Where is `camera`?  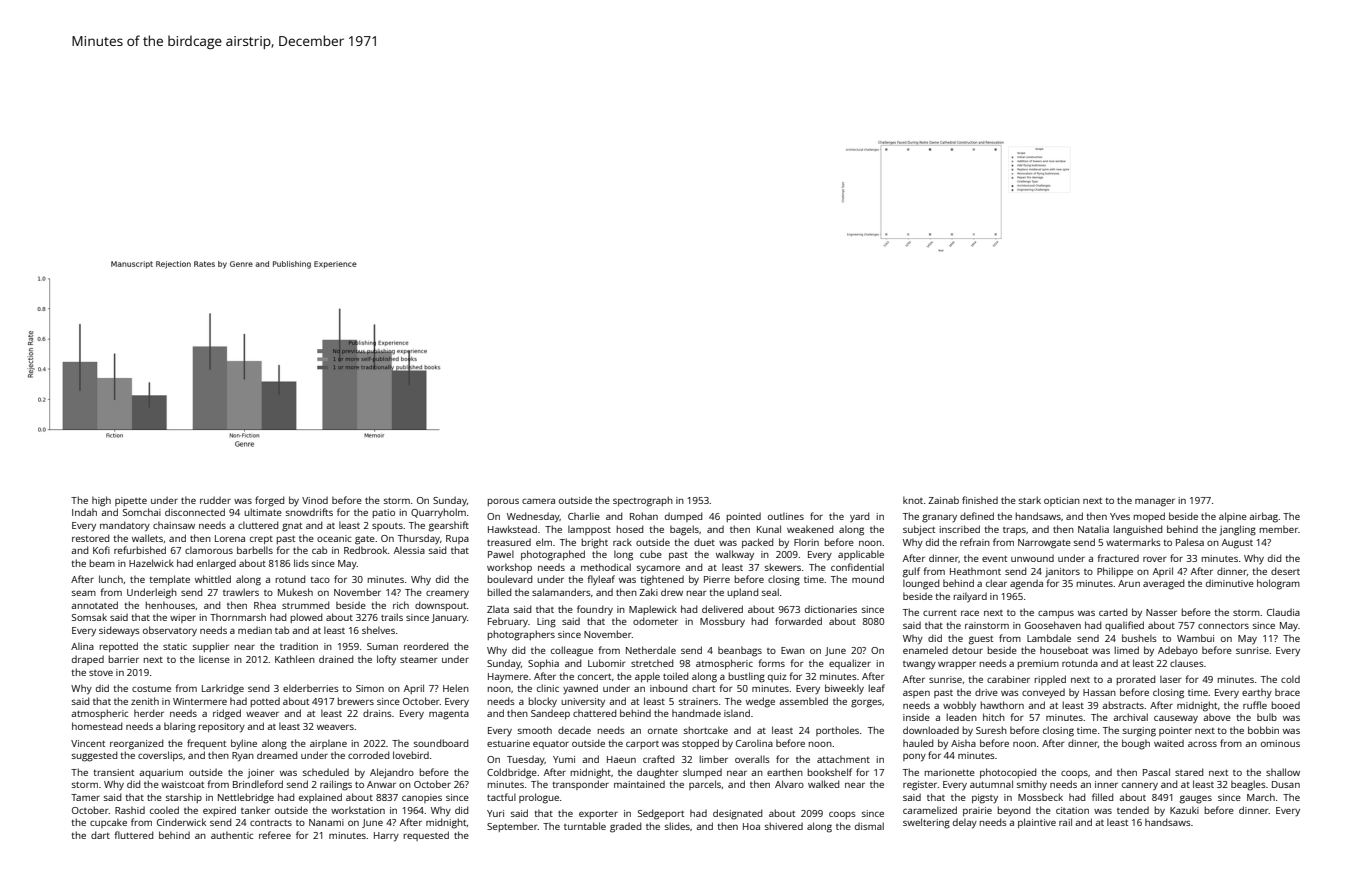 camera is located at coordinates (538, 501).
